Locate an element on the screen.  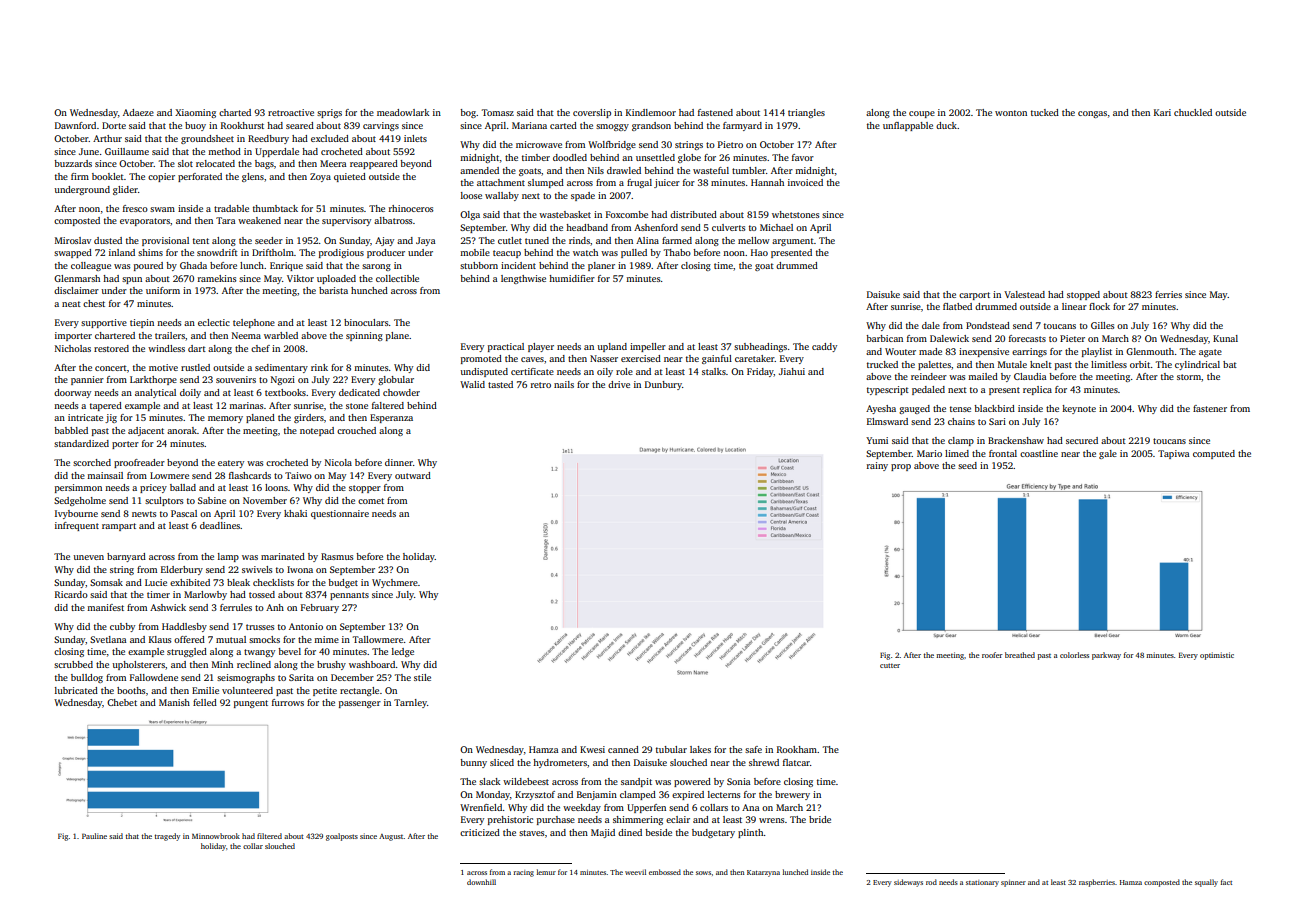
Kari is located at coordinates (1162, 112).
